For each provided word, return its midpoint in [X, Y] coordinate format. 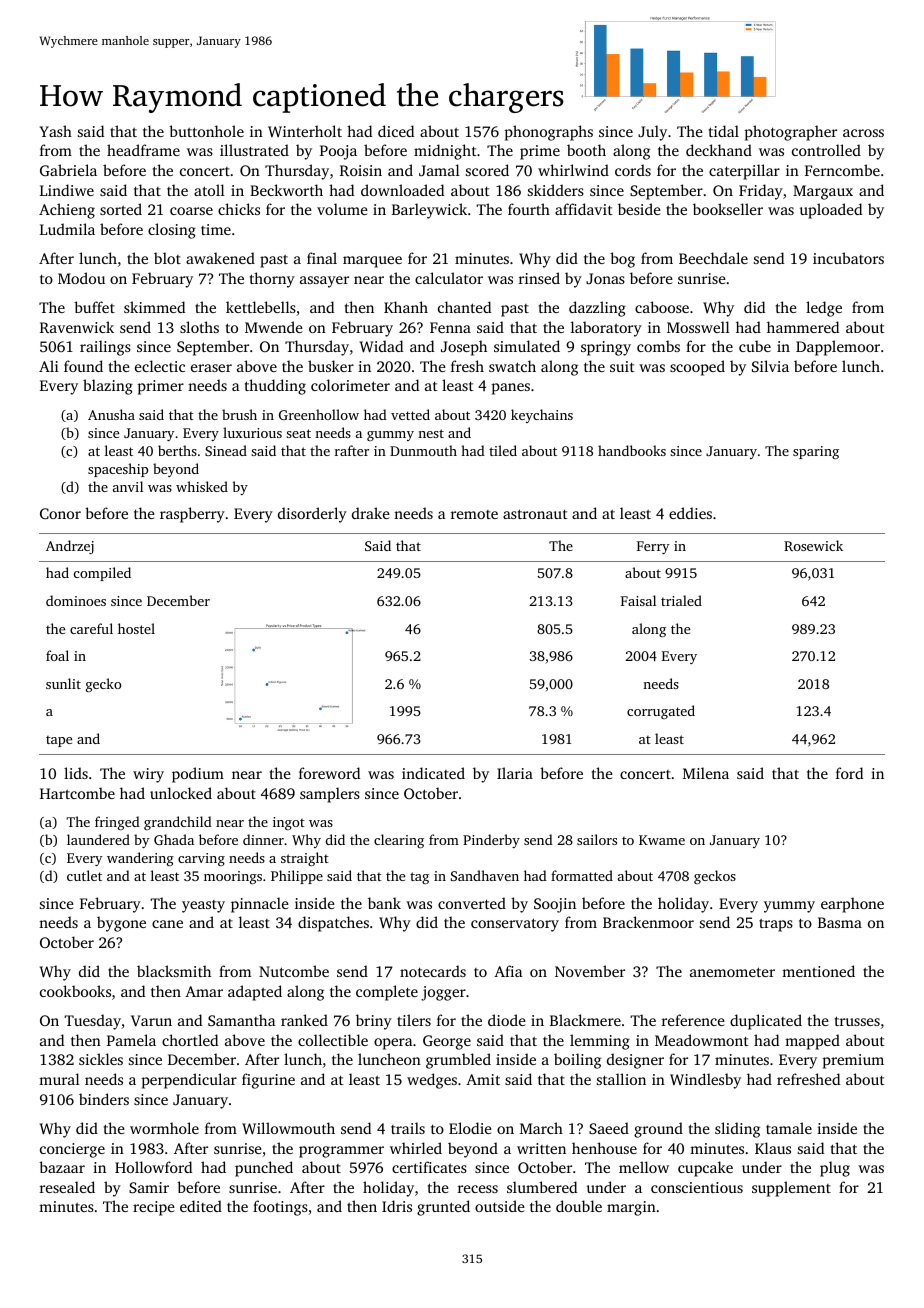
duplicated [766, 1022]
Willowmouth [288, 1128]
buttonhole [206, 131]
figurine [268, 1081]
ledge [824, 309]
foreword [329, 773]
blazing [108, 387]
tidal [724, 131]
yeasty [203, 906]
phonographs [549, 133]
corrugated [661, 712]
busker [331, 366]
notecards [433, 971]
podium [198, 775]
